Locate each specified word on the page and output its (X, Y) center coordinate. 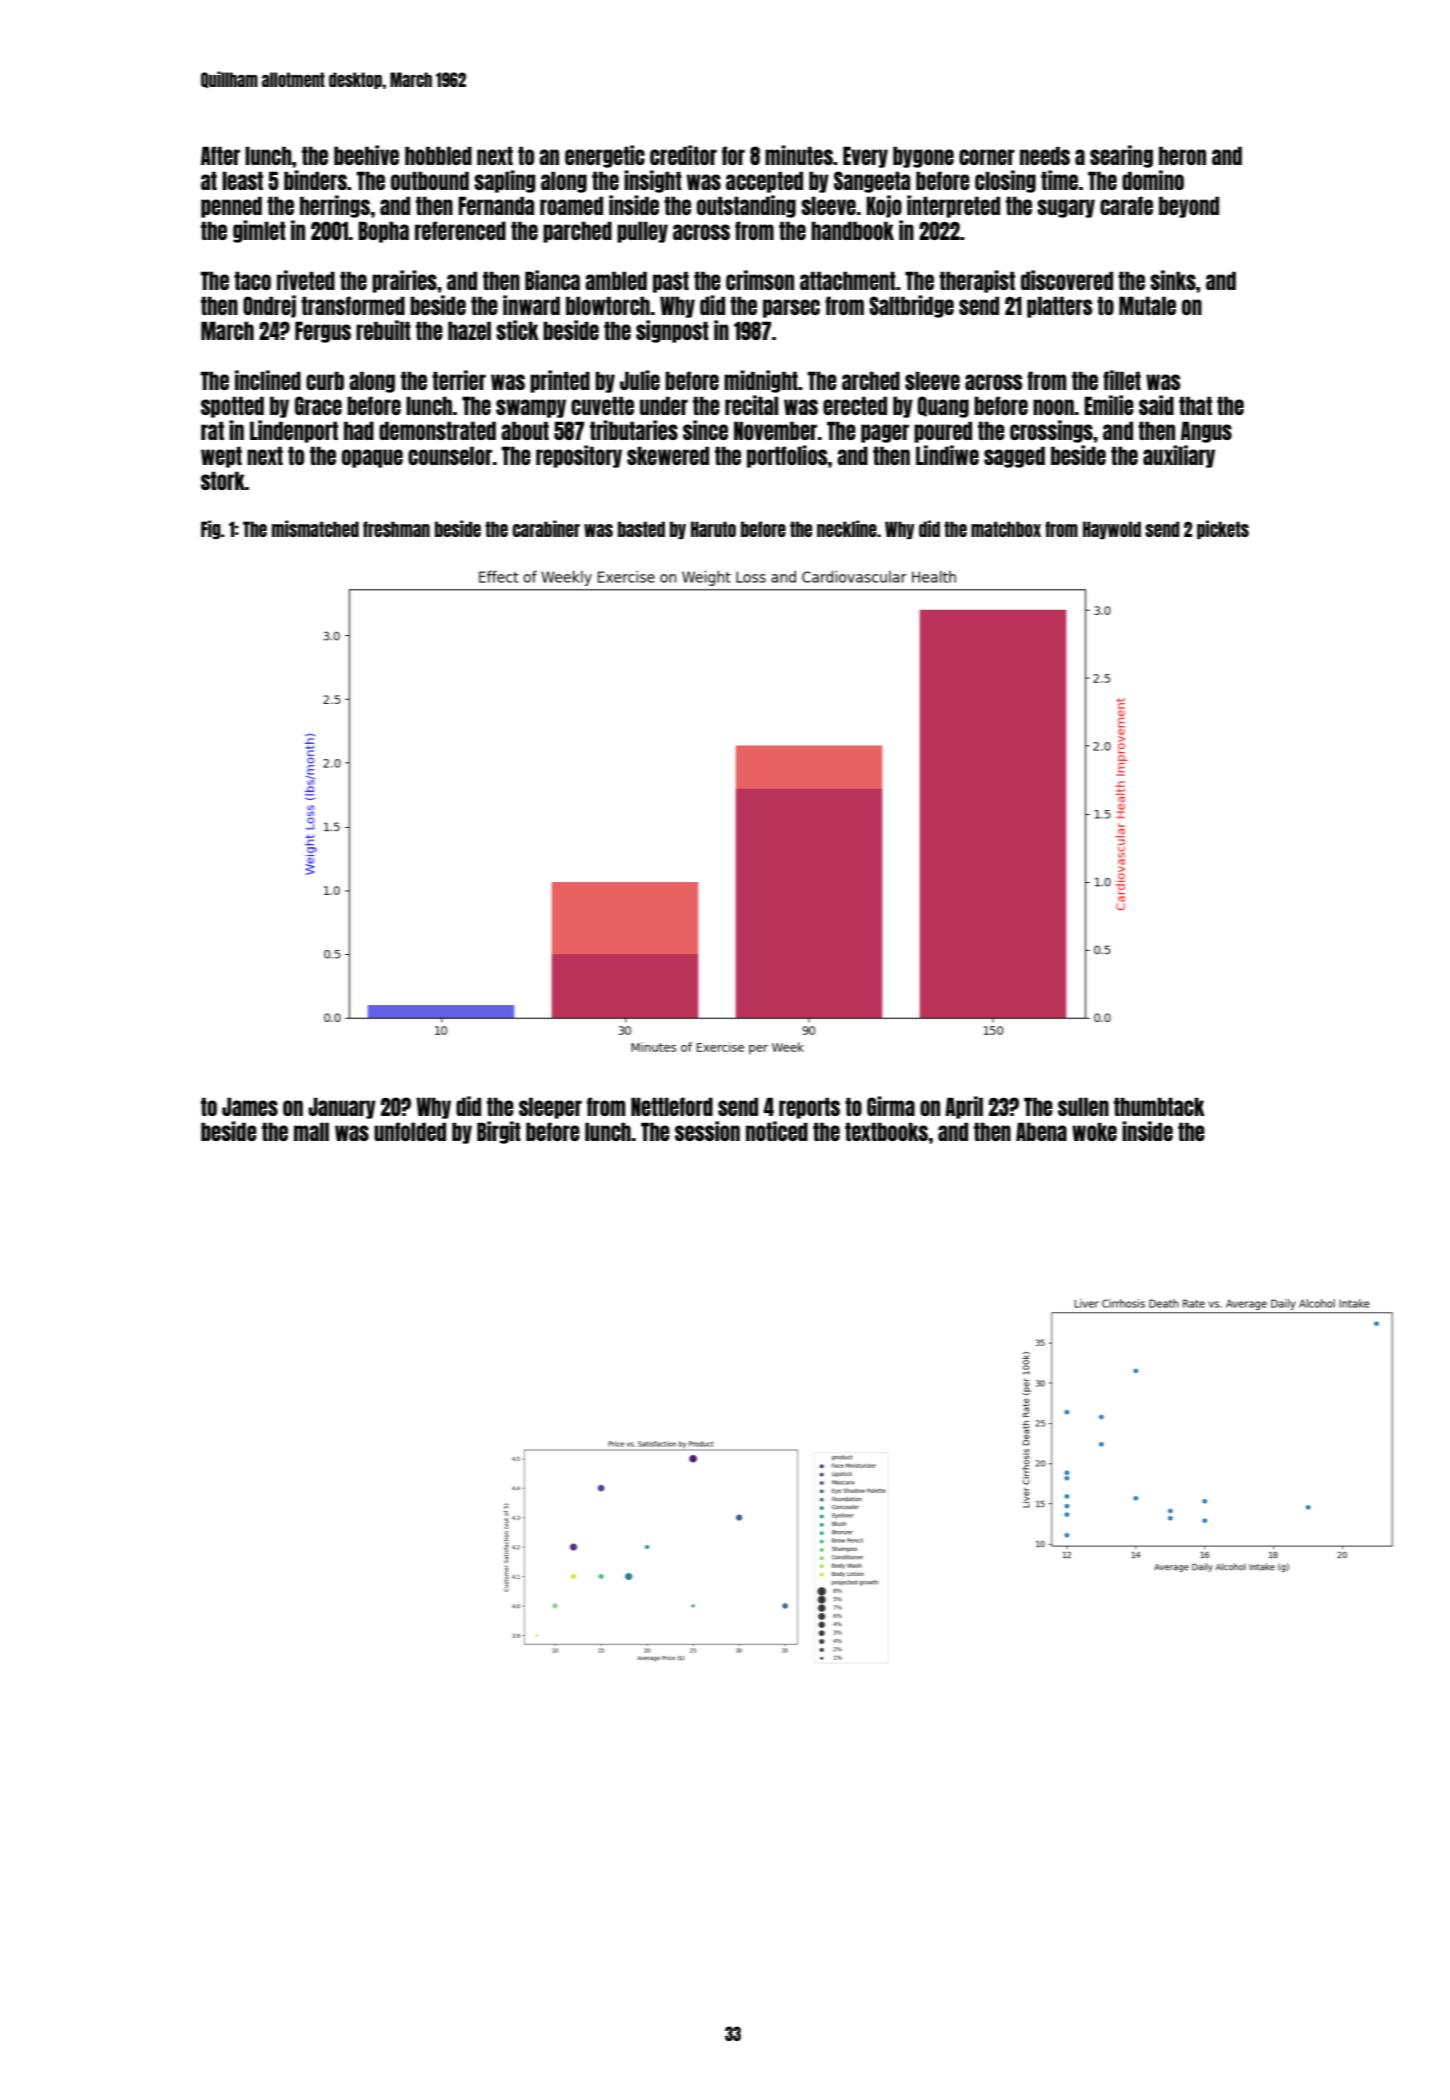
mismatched (315, 528)
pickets (1223, 529)
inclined (268, 380)
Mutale (1147, 305)
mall (311, 1131)
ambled (616, 280)
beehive (366, 155)
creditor (683, 155)
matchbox (1006, 529)
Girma (891, 1106)
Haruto (713, 529)
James (250, 1106)
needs (1045, 155)
